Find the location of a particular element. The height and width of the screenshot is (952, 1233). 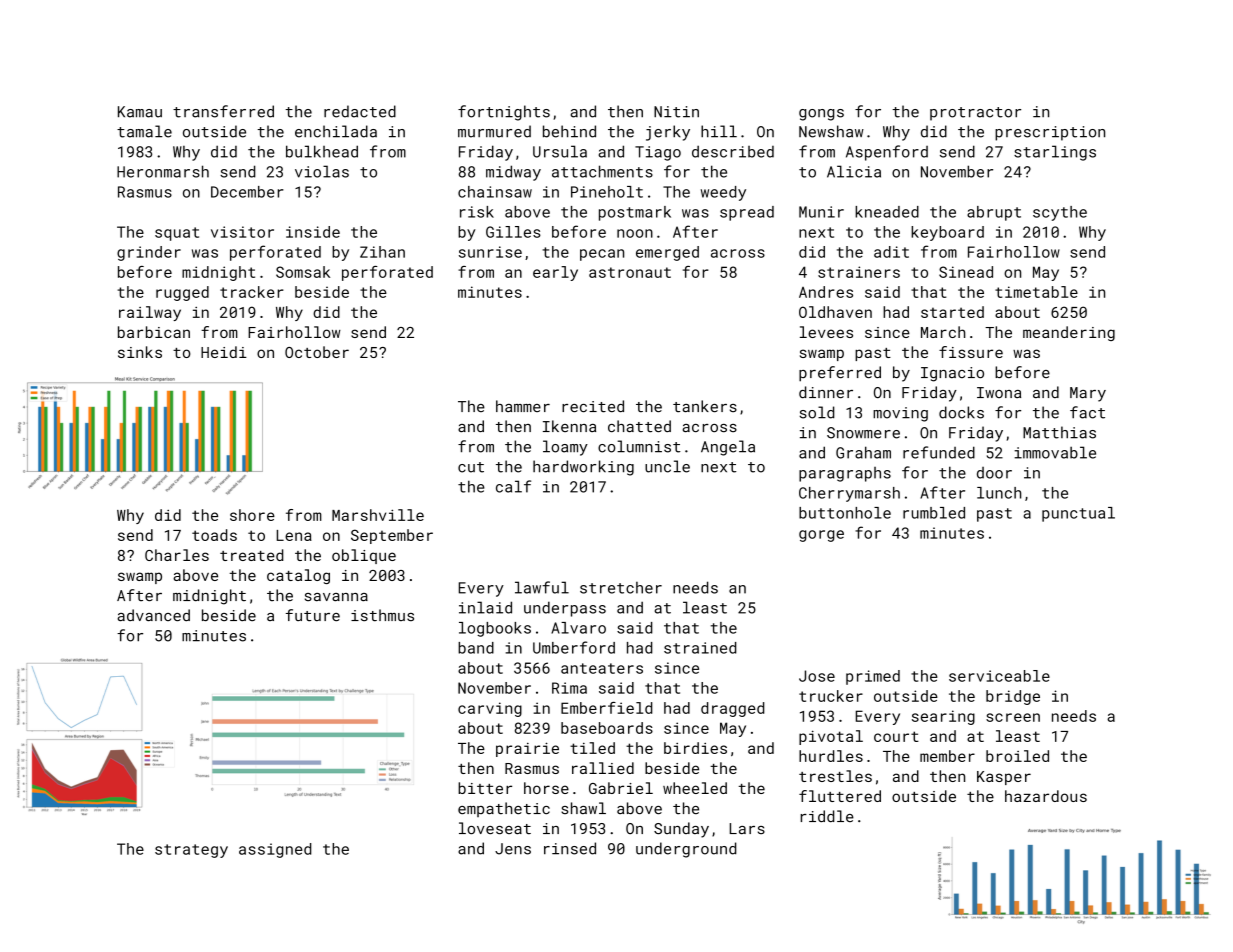

attachments is located at coordinates (602, 171).
